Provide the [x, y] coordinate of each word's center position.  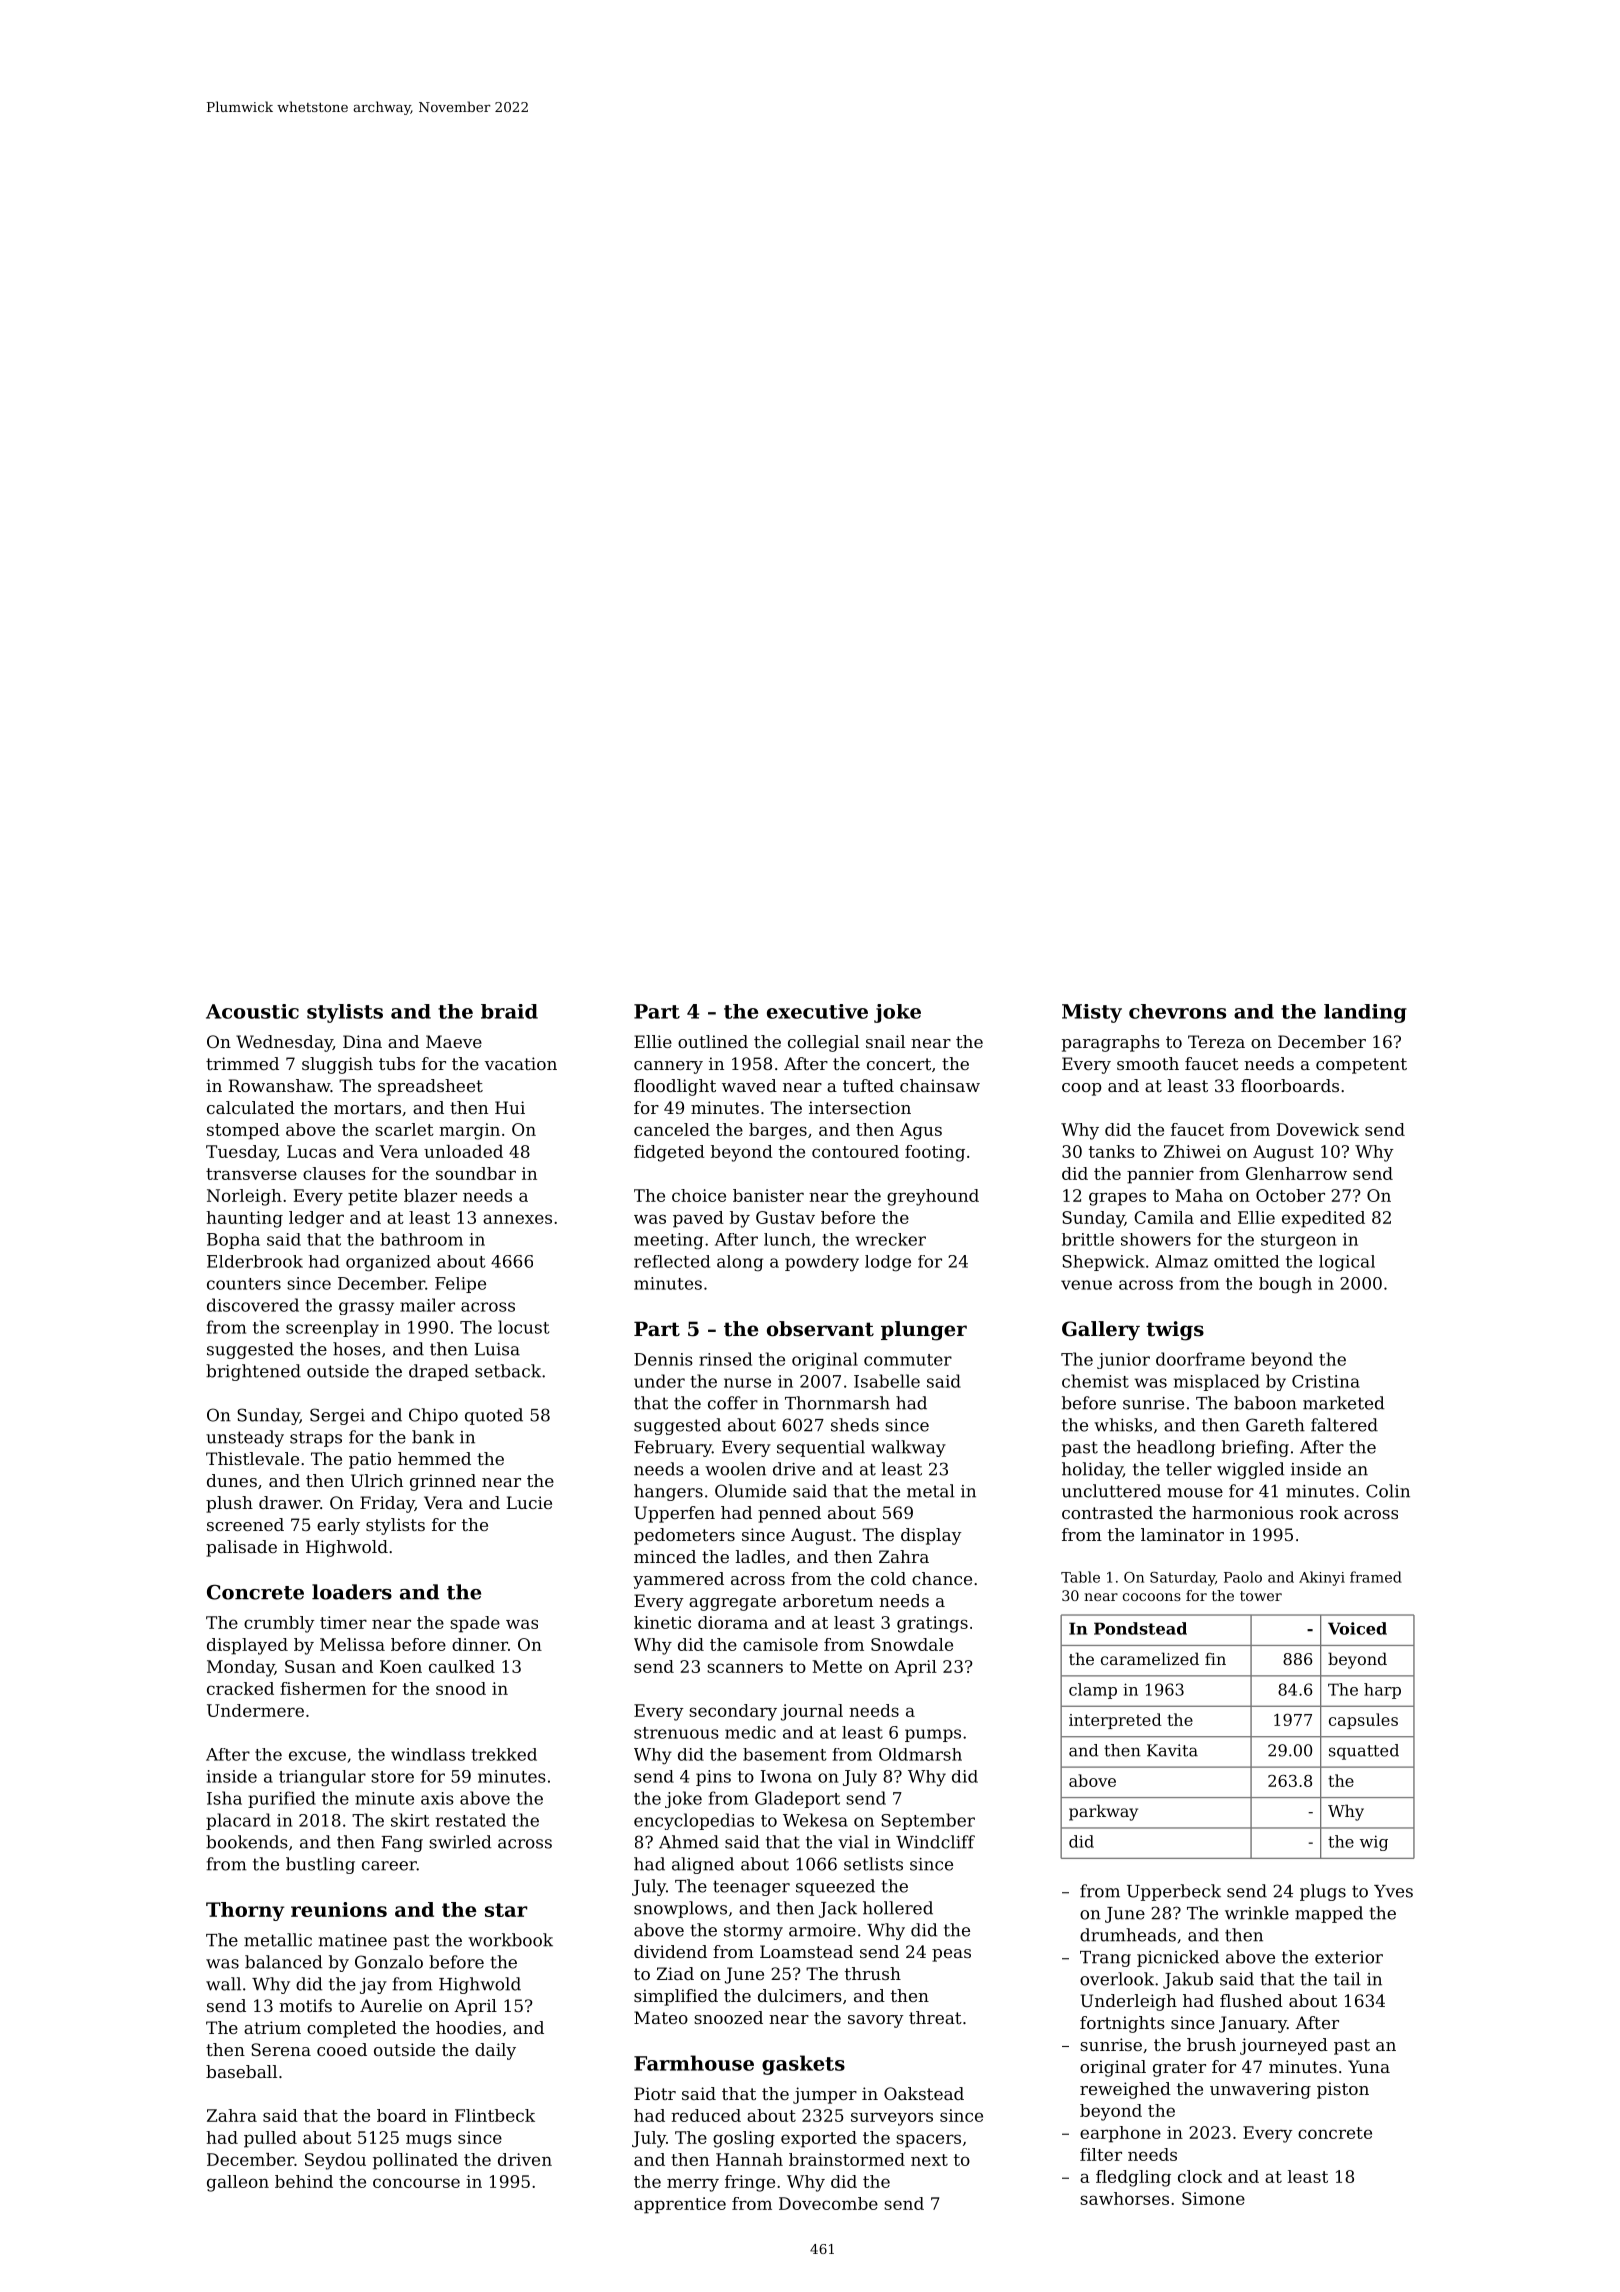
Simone [1213, 2198]
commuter [908, 1360]
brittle [1088, 1239]
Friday [387, 1504]
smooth [1148, 1063]
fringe [750, 2183]
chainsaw [940, 1085]
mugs [429, 2141]
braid [509, 1011]
